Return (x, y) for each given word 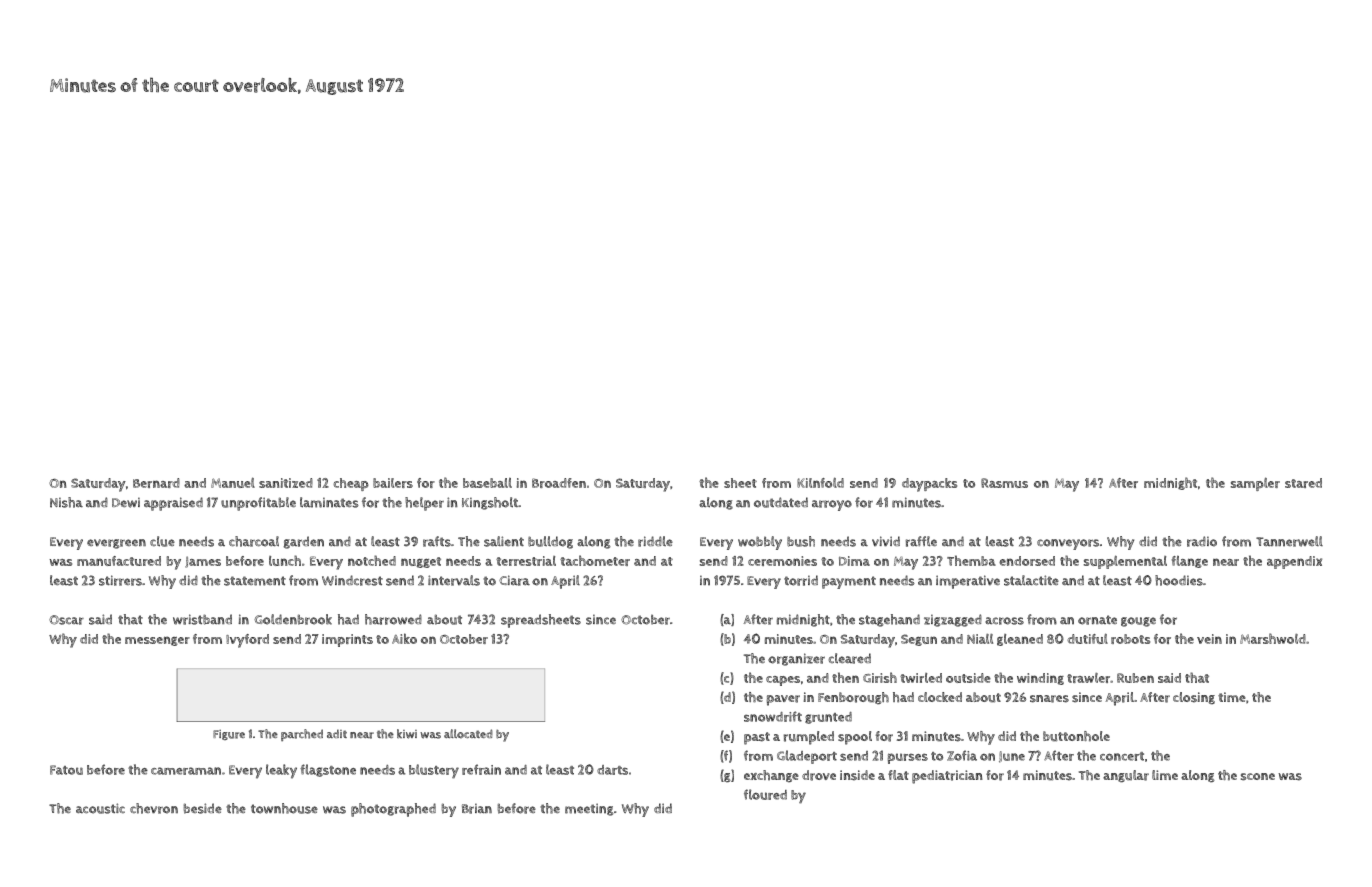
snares (1049, 699)
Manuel (233, 482)
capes (783, 681)
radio (1202, 541)
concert (1122, 756)
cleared (850, 658)
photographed (393, 810)
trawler (1088, 678)
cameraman (186, 771)
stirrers (120, 580)
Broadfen (559, 483)
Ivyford (247, 641)
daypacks (929, 485)
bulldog (550, 542)
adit (337, 733)
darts (612, 770)
